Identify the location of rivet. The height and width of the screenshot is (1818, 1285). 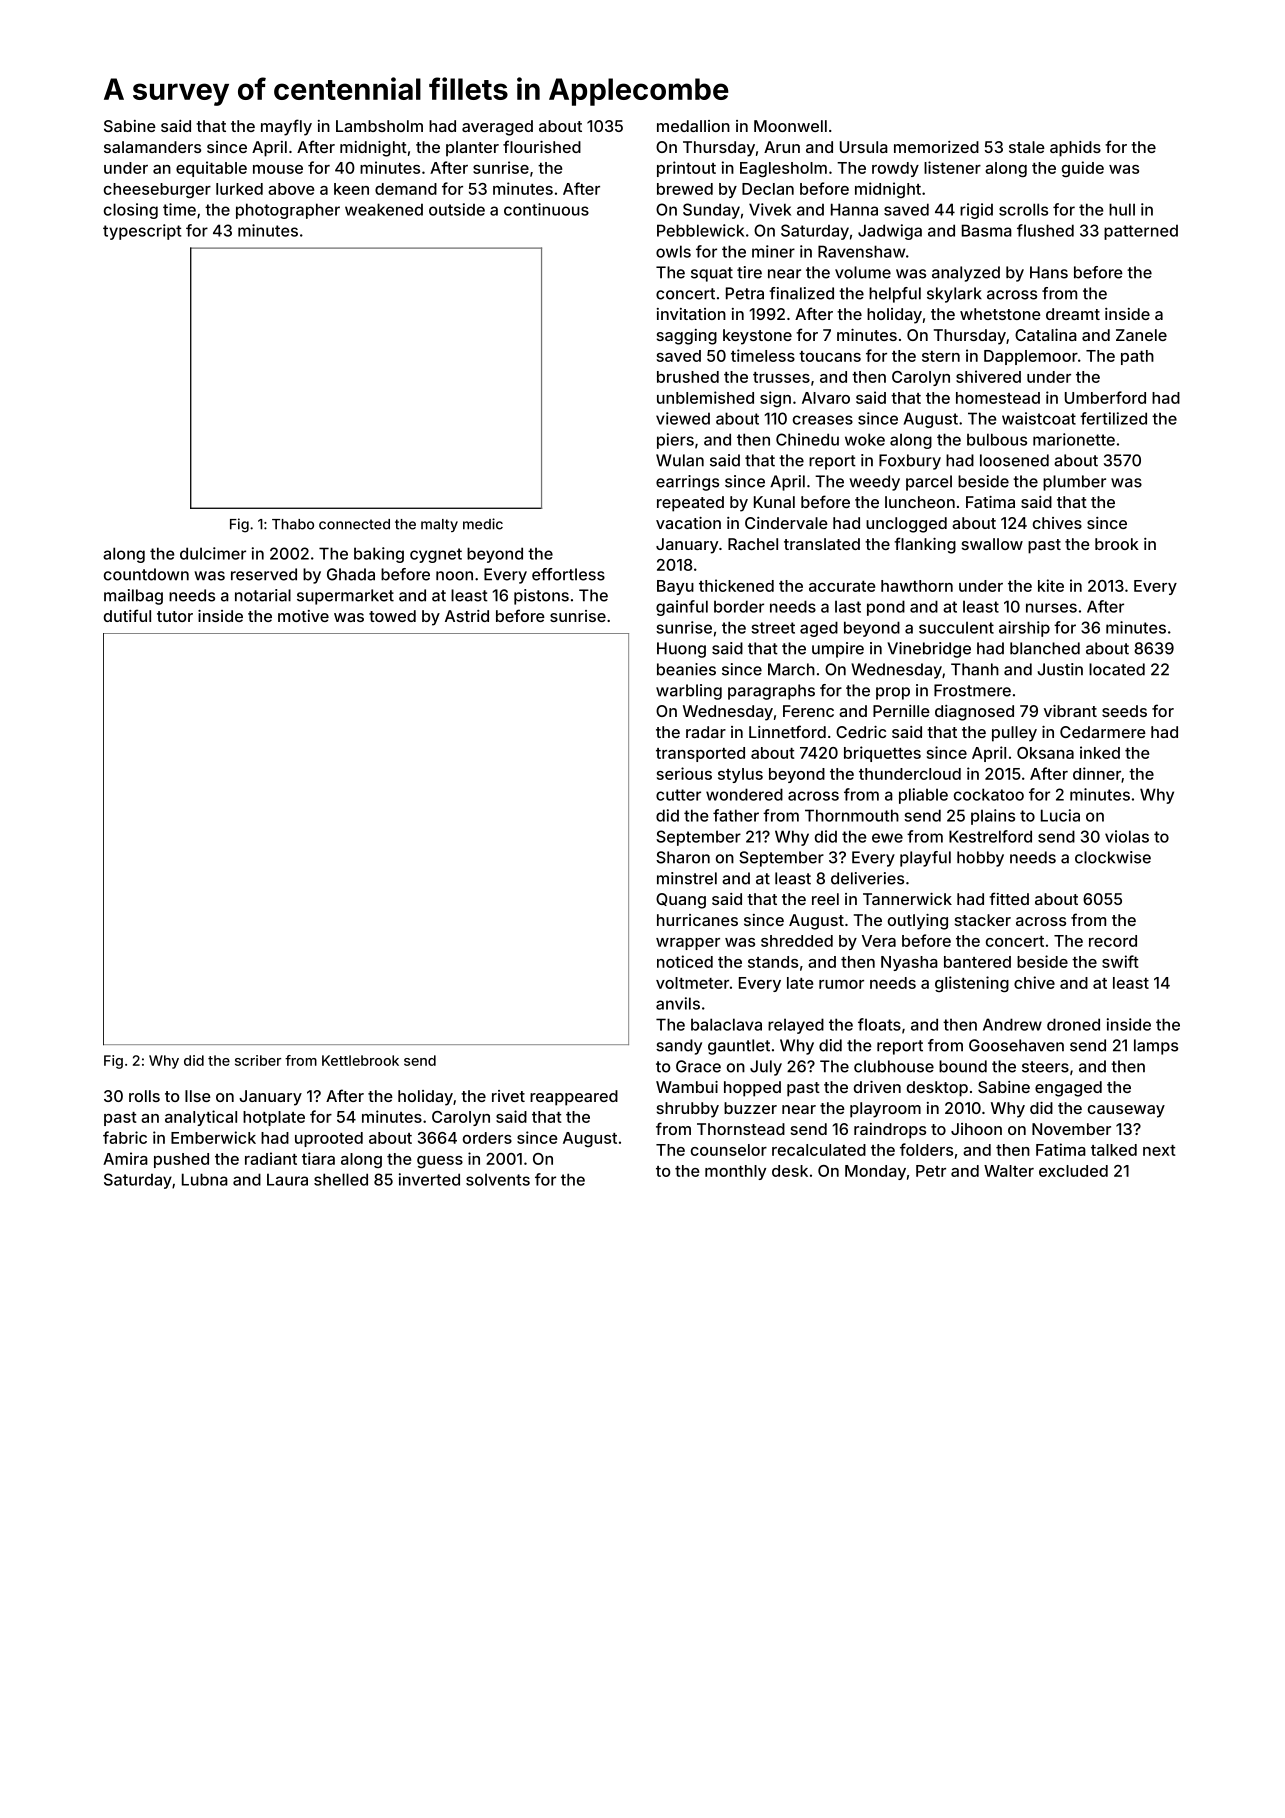
(508, 1096).
